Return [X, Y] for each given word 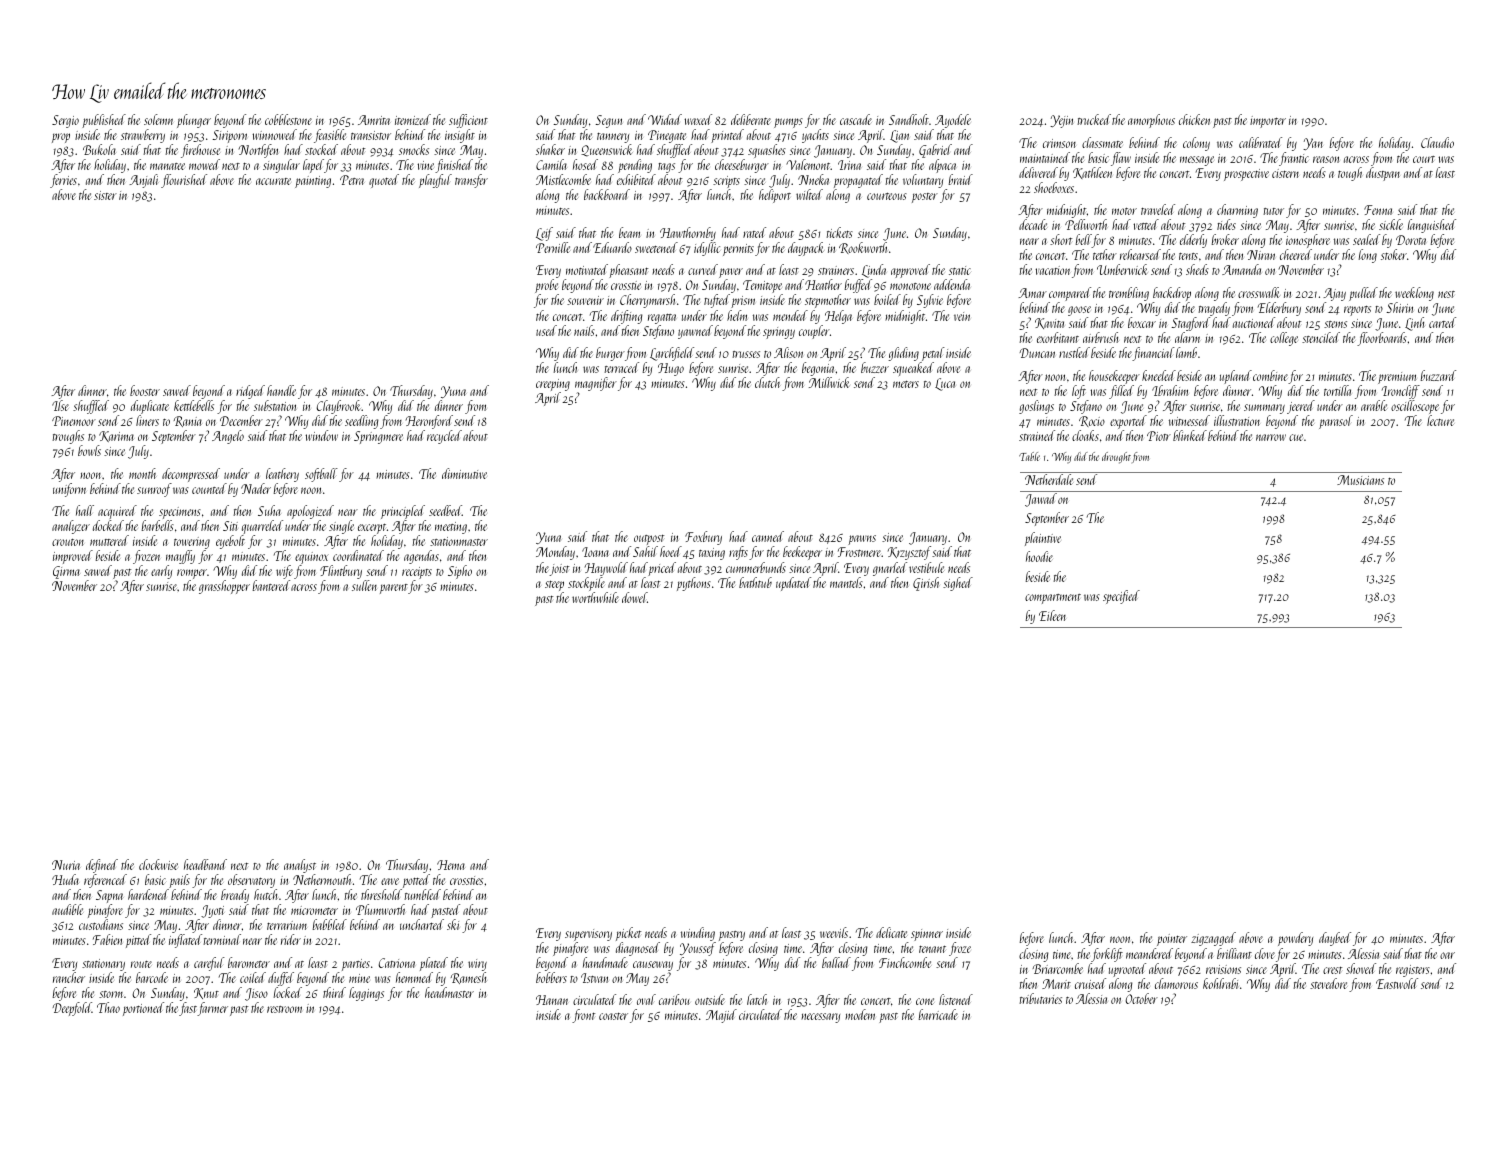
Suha [269, 510]
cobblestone [288, 119]
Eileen [1052, 615]
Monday [555, 553]
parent [394, 589]
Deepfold [72, 1009]
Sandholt [909, 119]
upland [1236, 377]
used [546, 330]
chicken [1194, 119]
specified [1121, 597]
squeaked [913, 369]
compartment [1053, 599]
